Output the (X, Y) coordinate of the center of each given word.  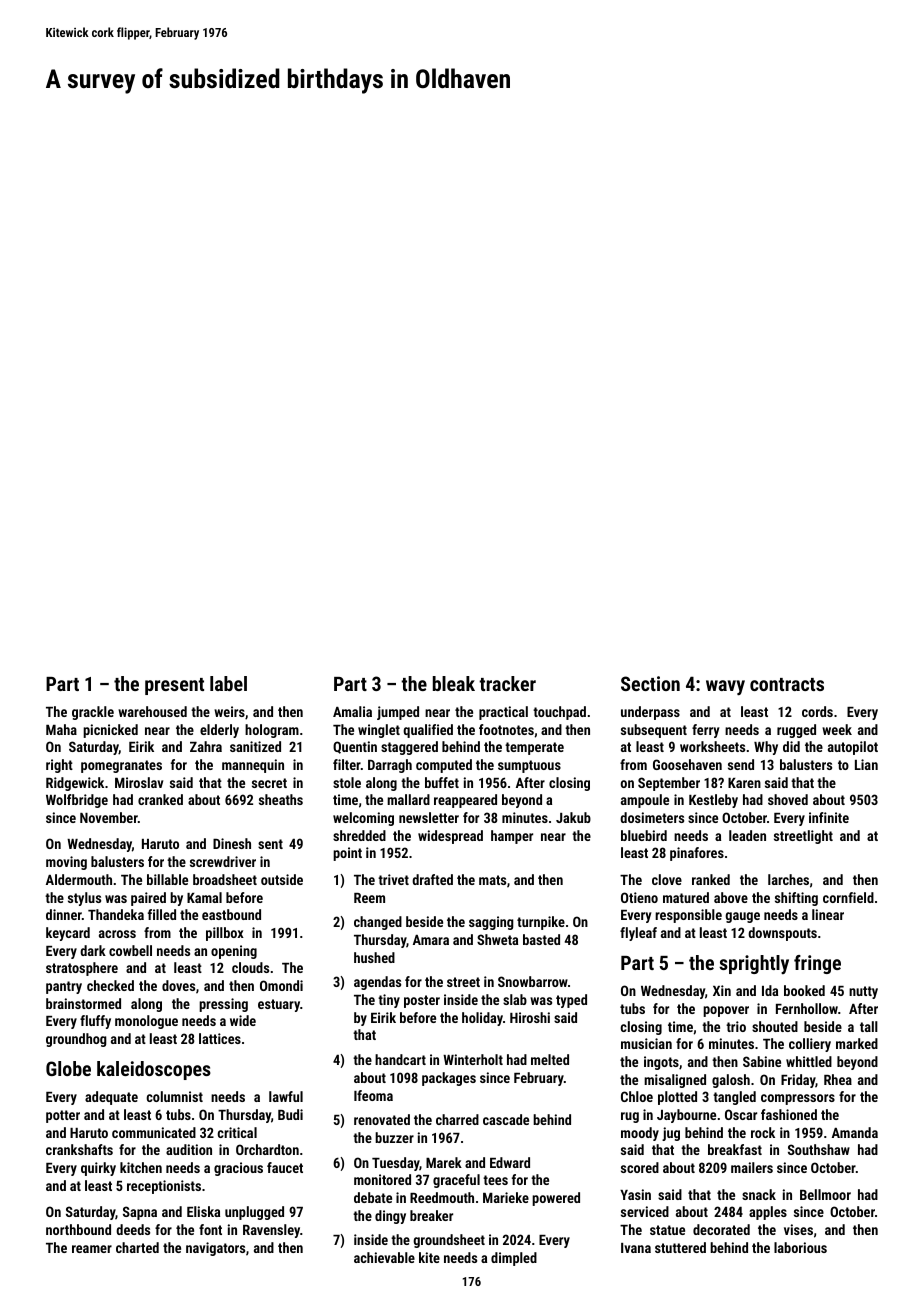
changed (378, 923)
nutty (863, 992)
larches (788, 879)
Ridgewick (75, 784)
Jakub (573, 817)
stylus (84, 899)
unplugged (254, 1213)
